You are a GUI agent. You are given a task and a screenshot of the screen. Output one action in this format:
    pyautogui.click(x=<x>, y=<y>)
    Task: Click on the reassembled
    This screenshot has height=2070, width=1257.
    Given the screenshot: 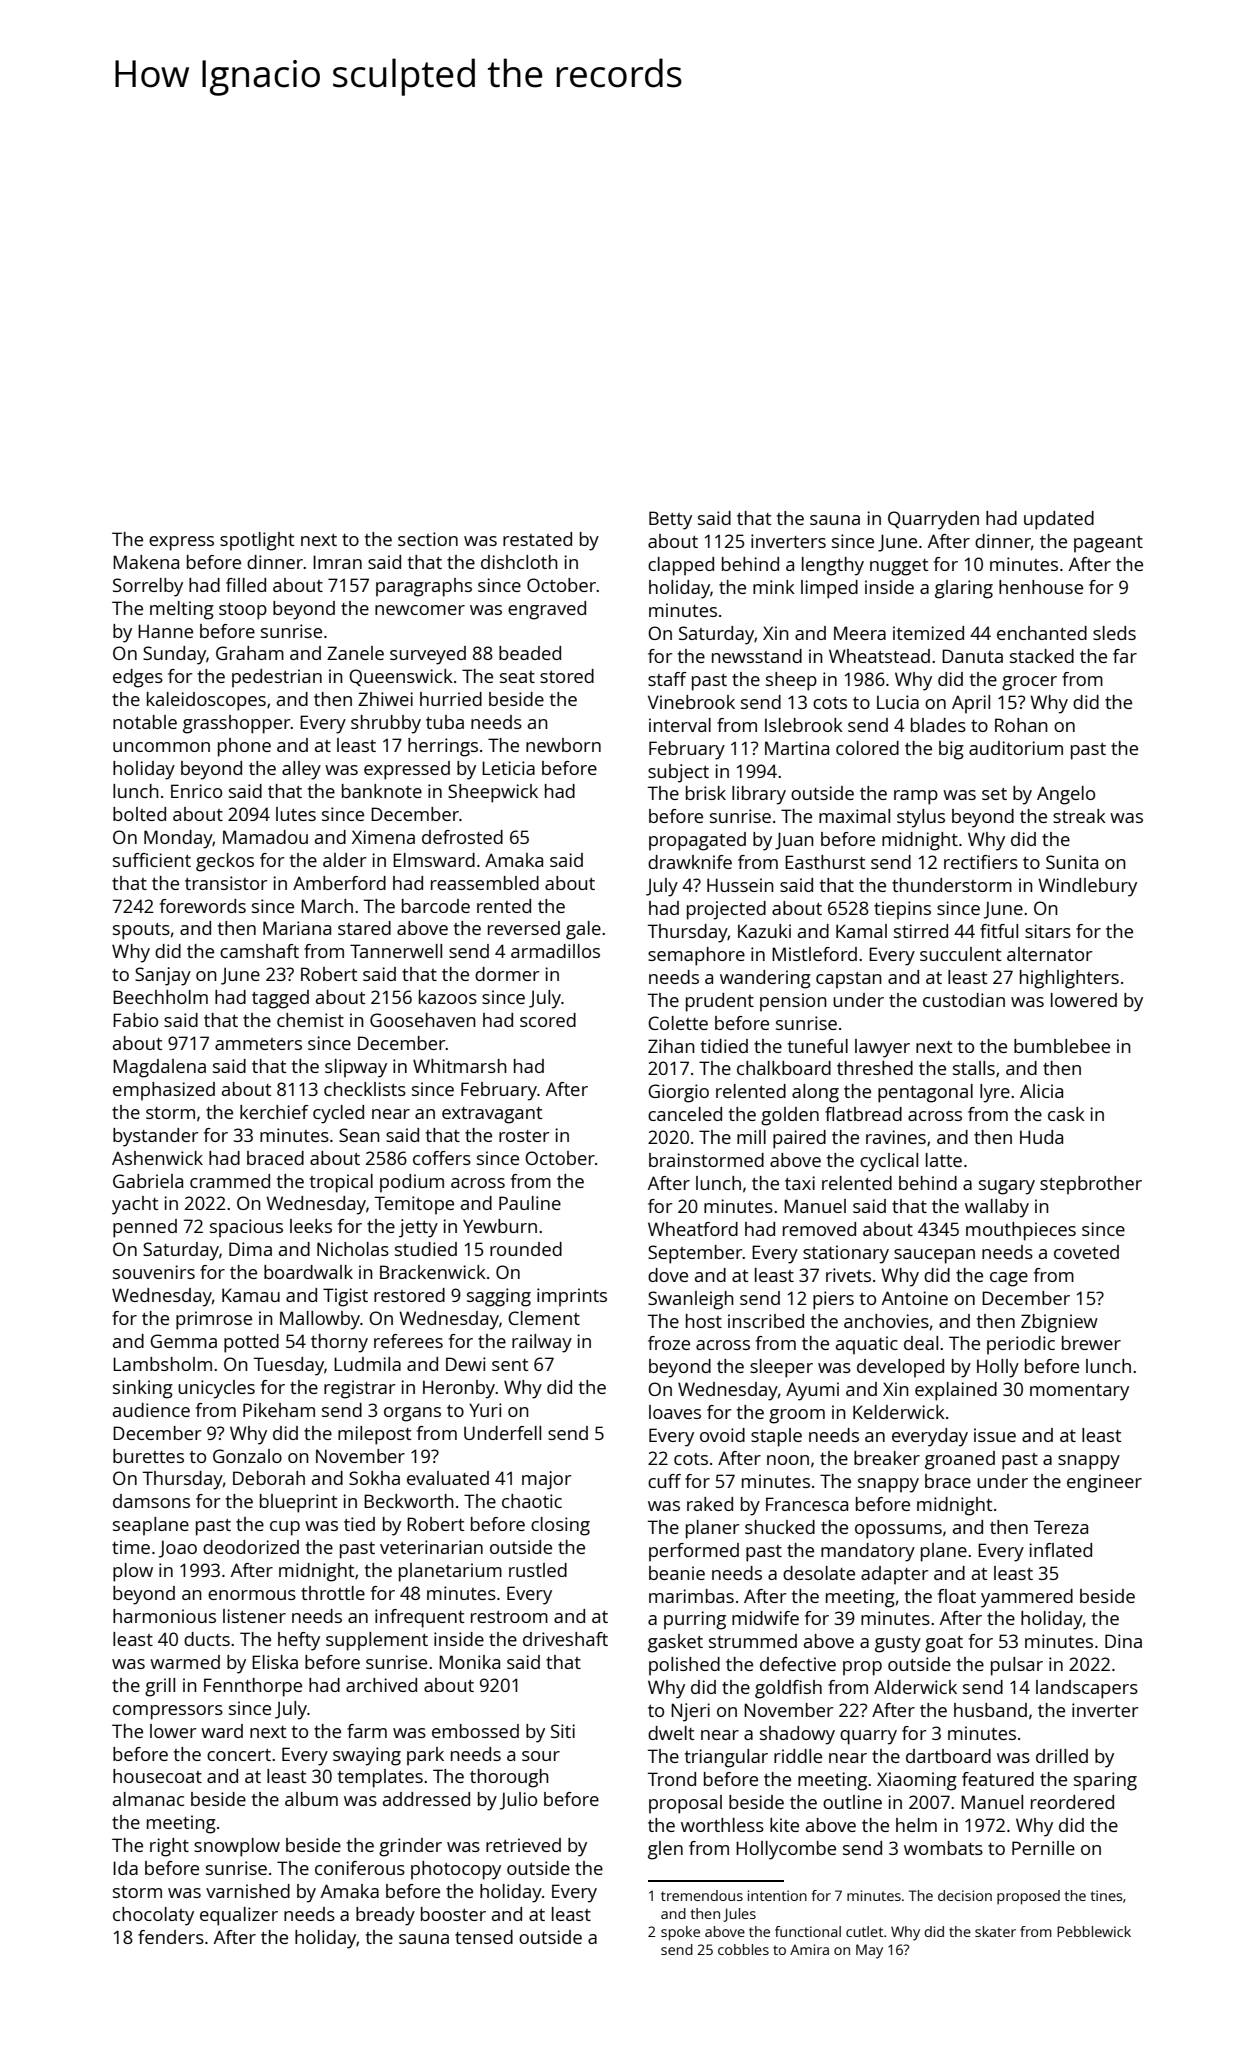 What is the action you would take?
    pyautogui.click(x=485, y=883)
